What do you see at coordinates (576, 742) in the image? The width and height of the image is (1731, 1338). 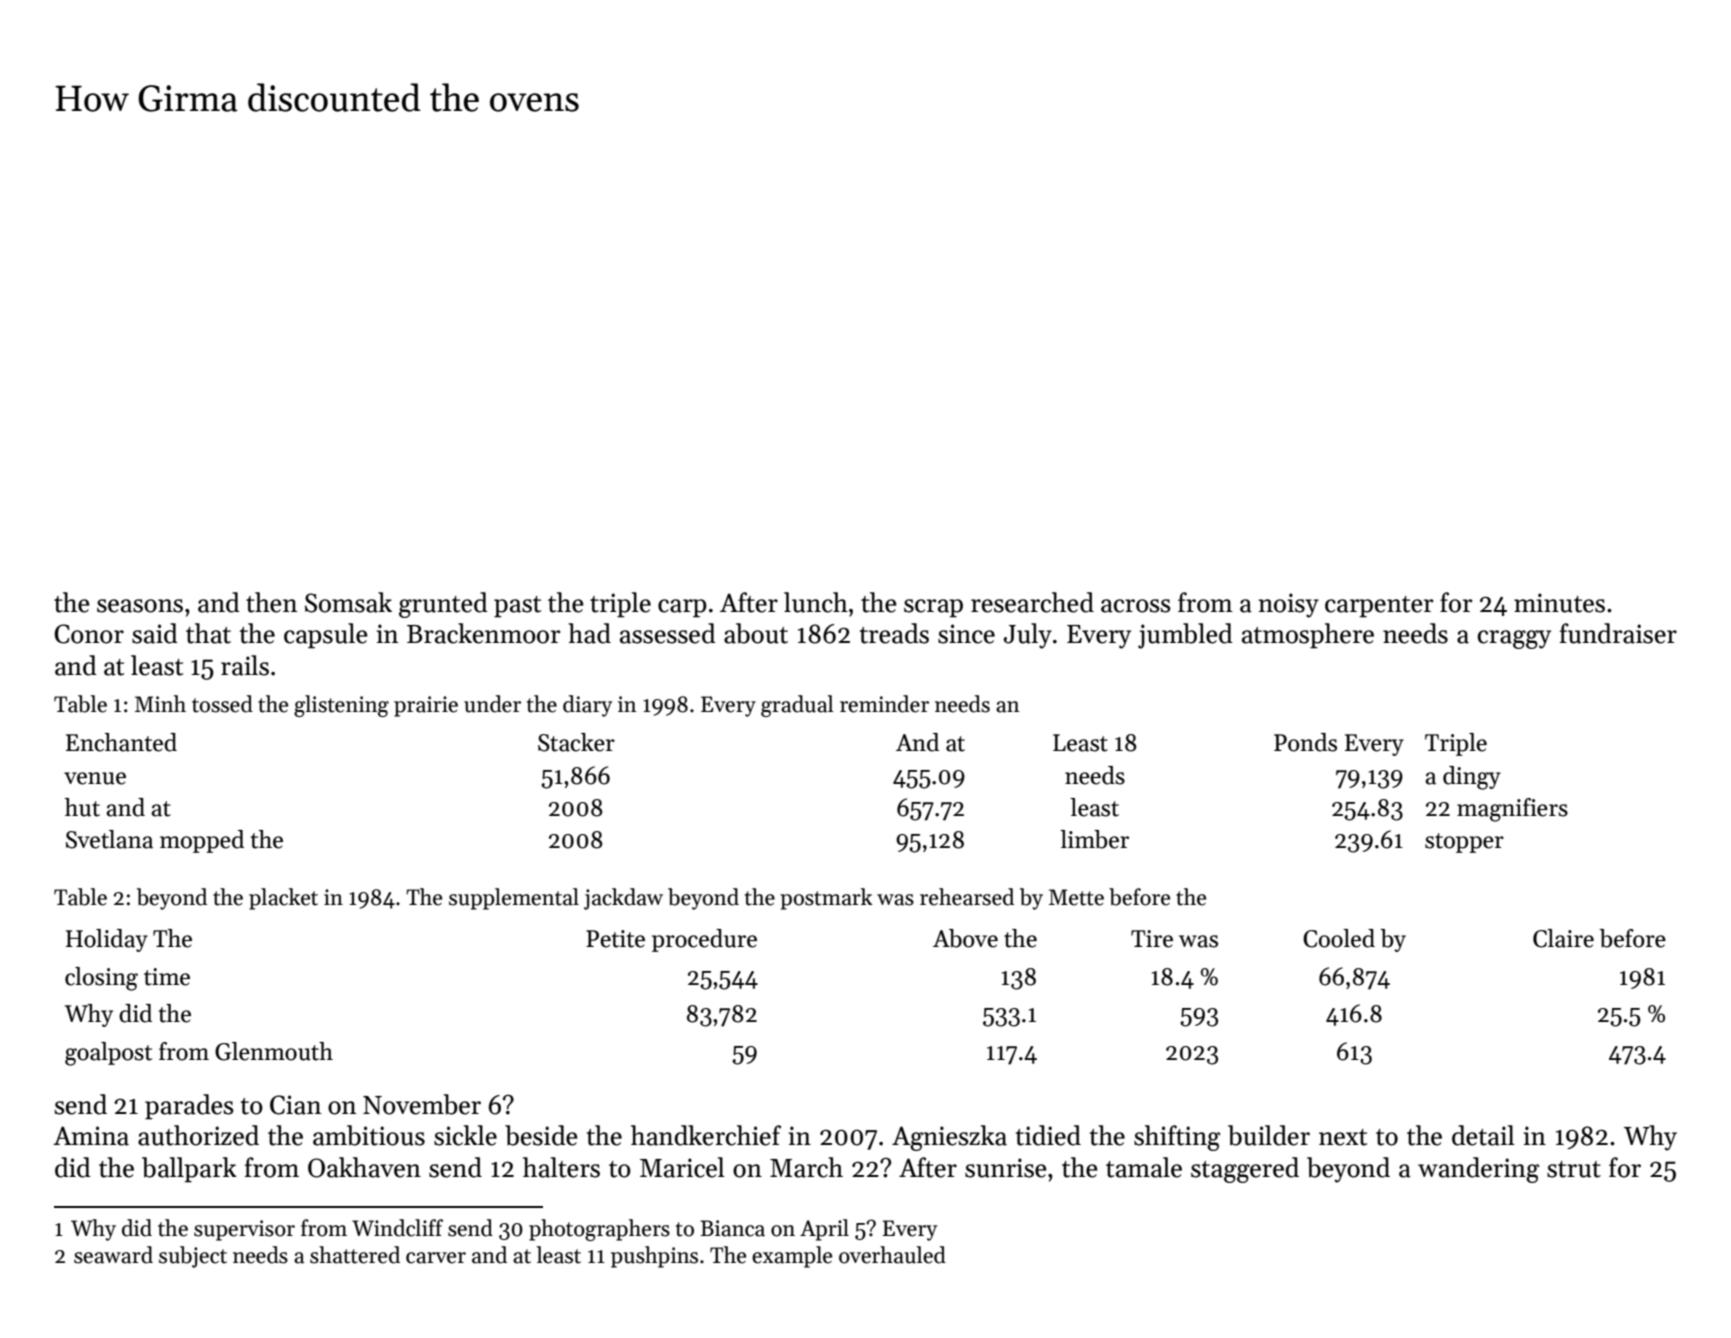 I see `Stacker` at bounding box center [576, 742].
